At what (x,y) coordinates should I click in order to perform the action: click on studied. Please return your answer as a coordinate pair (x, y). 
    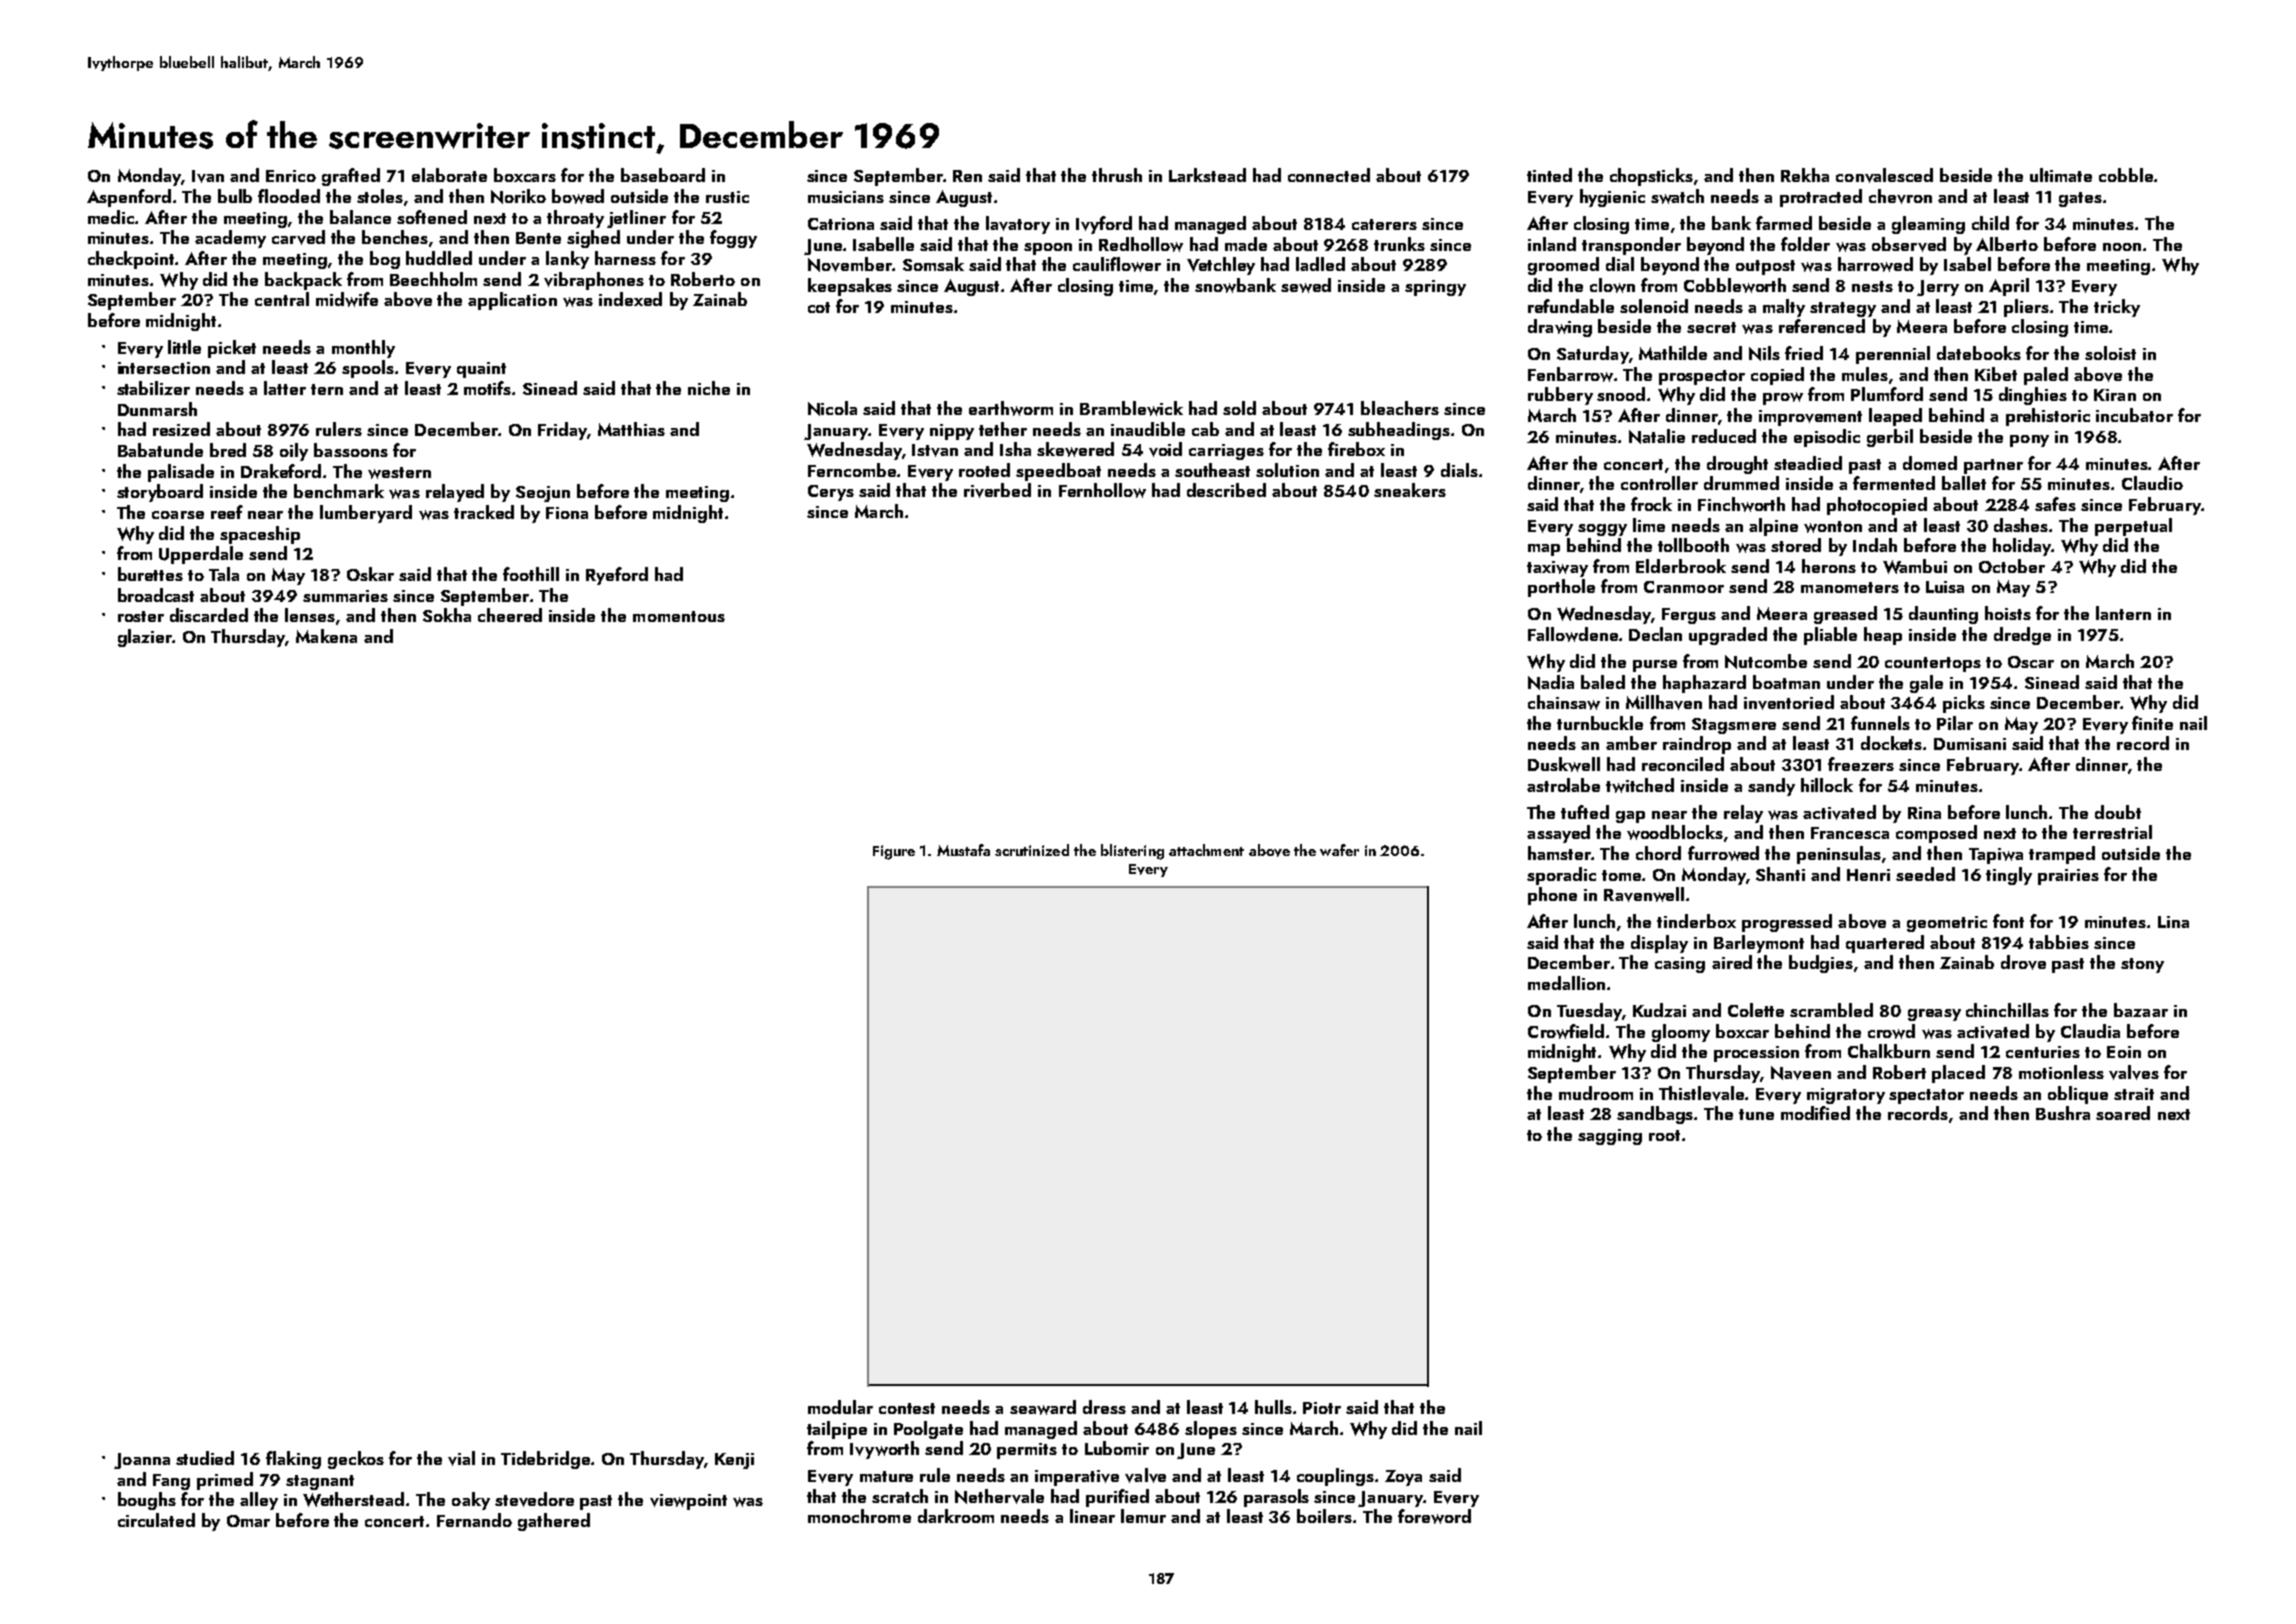
    Looking at the image, I should click on (205, 1458).
